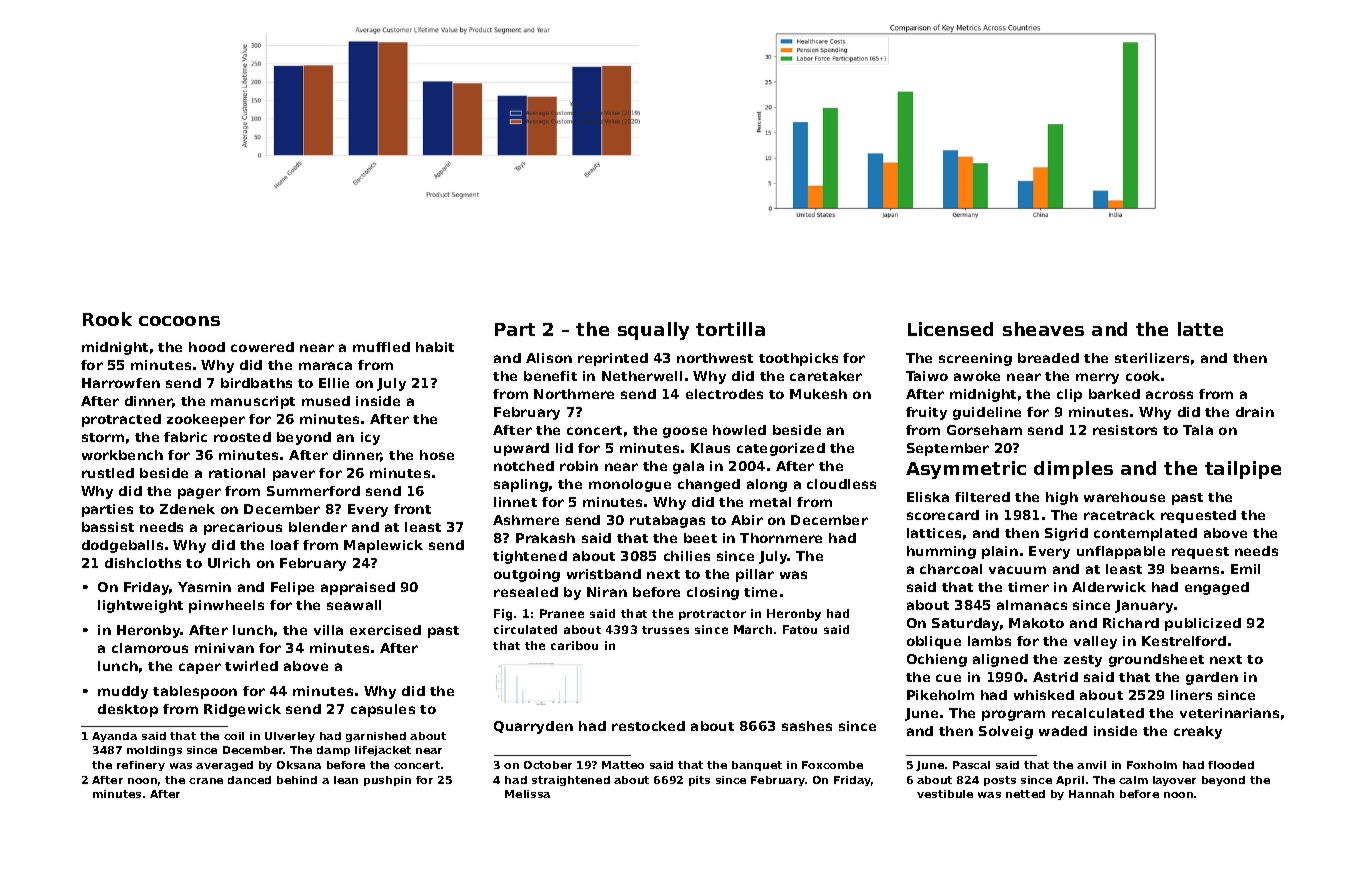 The image size is (1372, 887). Describe the element at coordinates (521, 485) in the screenshot. I see `sapling` at that location.
